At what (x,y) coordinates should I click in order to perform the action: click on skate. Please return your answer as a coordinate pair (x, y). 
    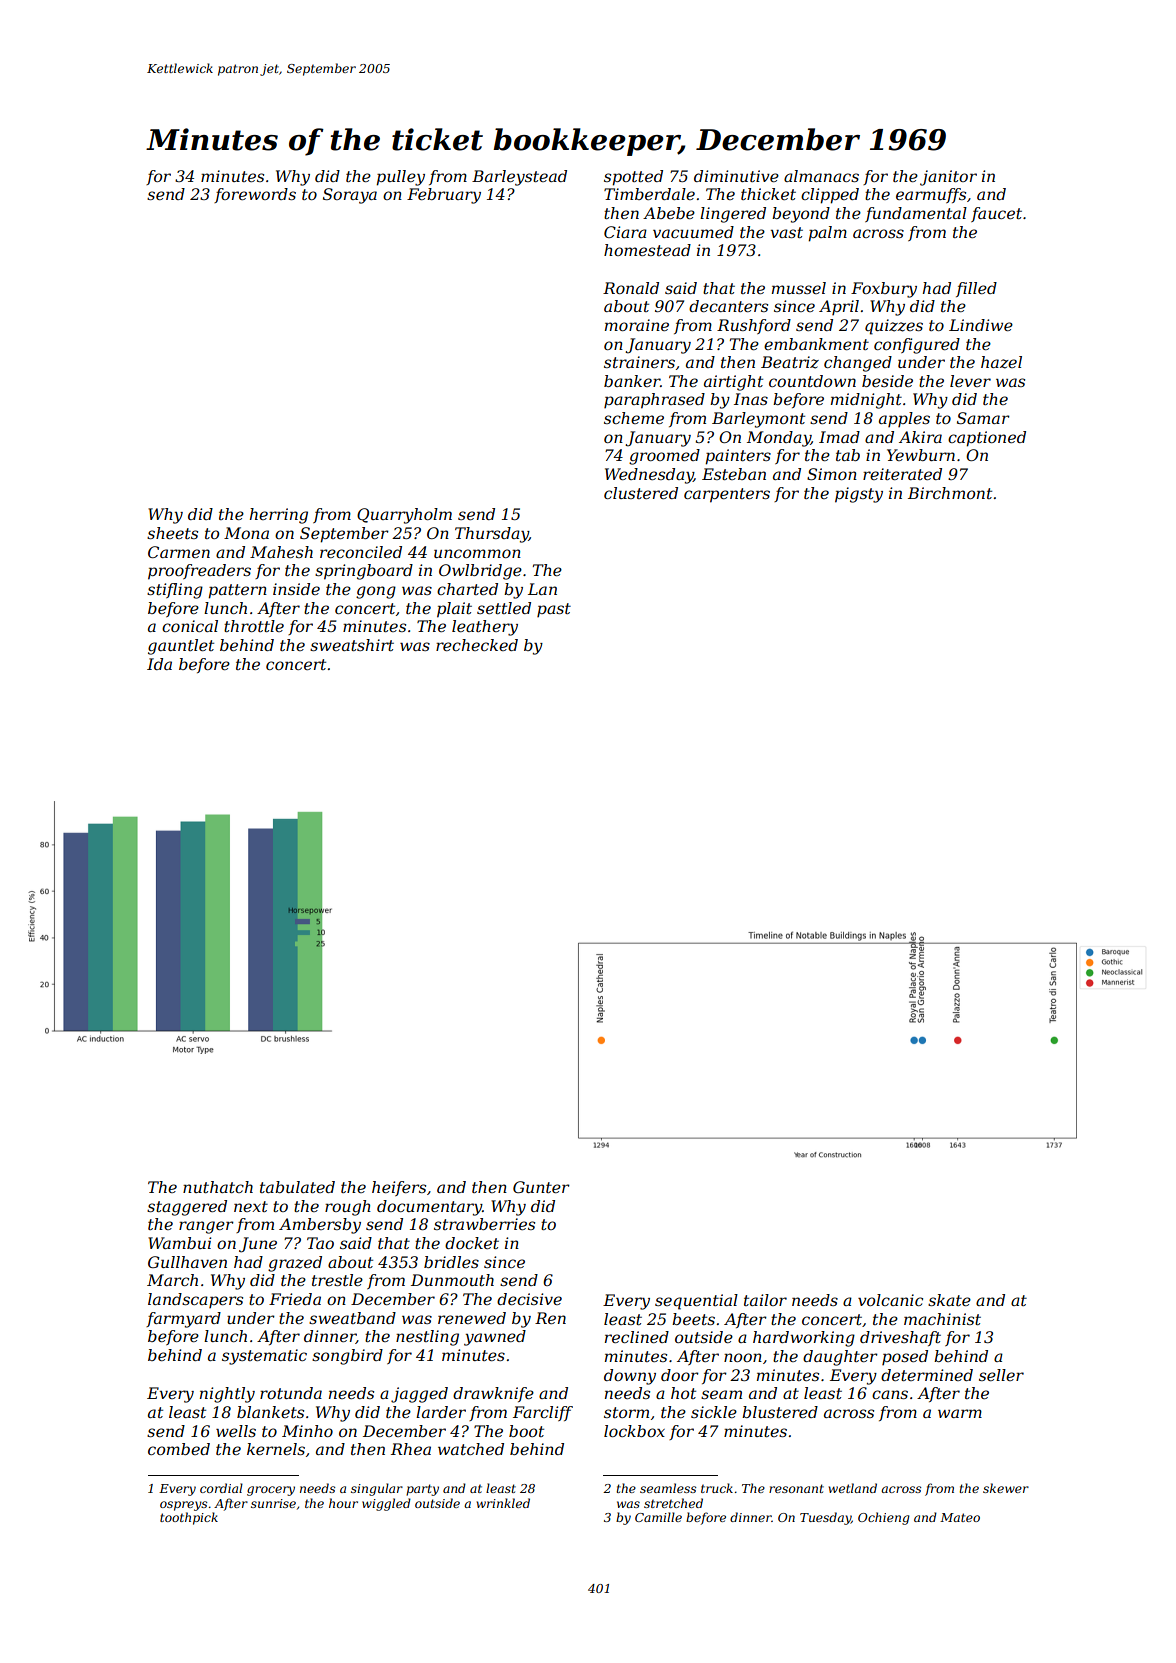
    Looking at the image, I should click on (949, 1300).
